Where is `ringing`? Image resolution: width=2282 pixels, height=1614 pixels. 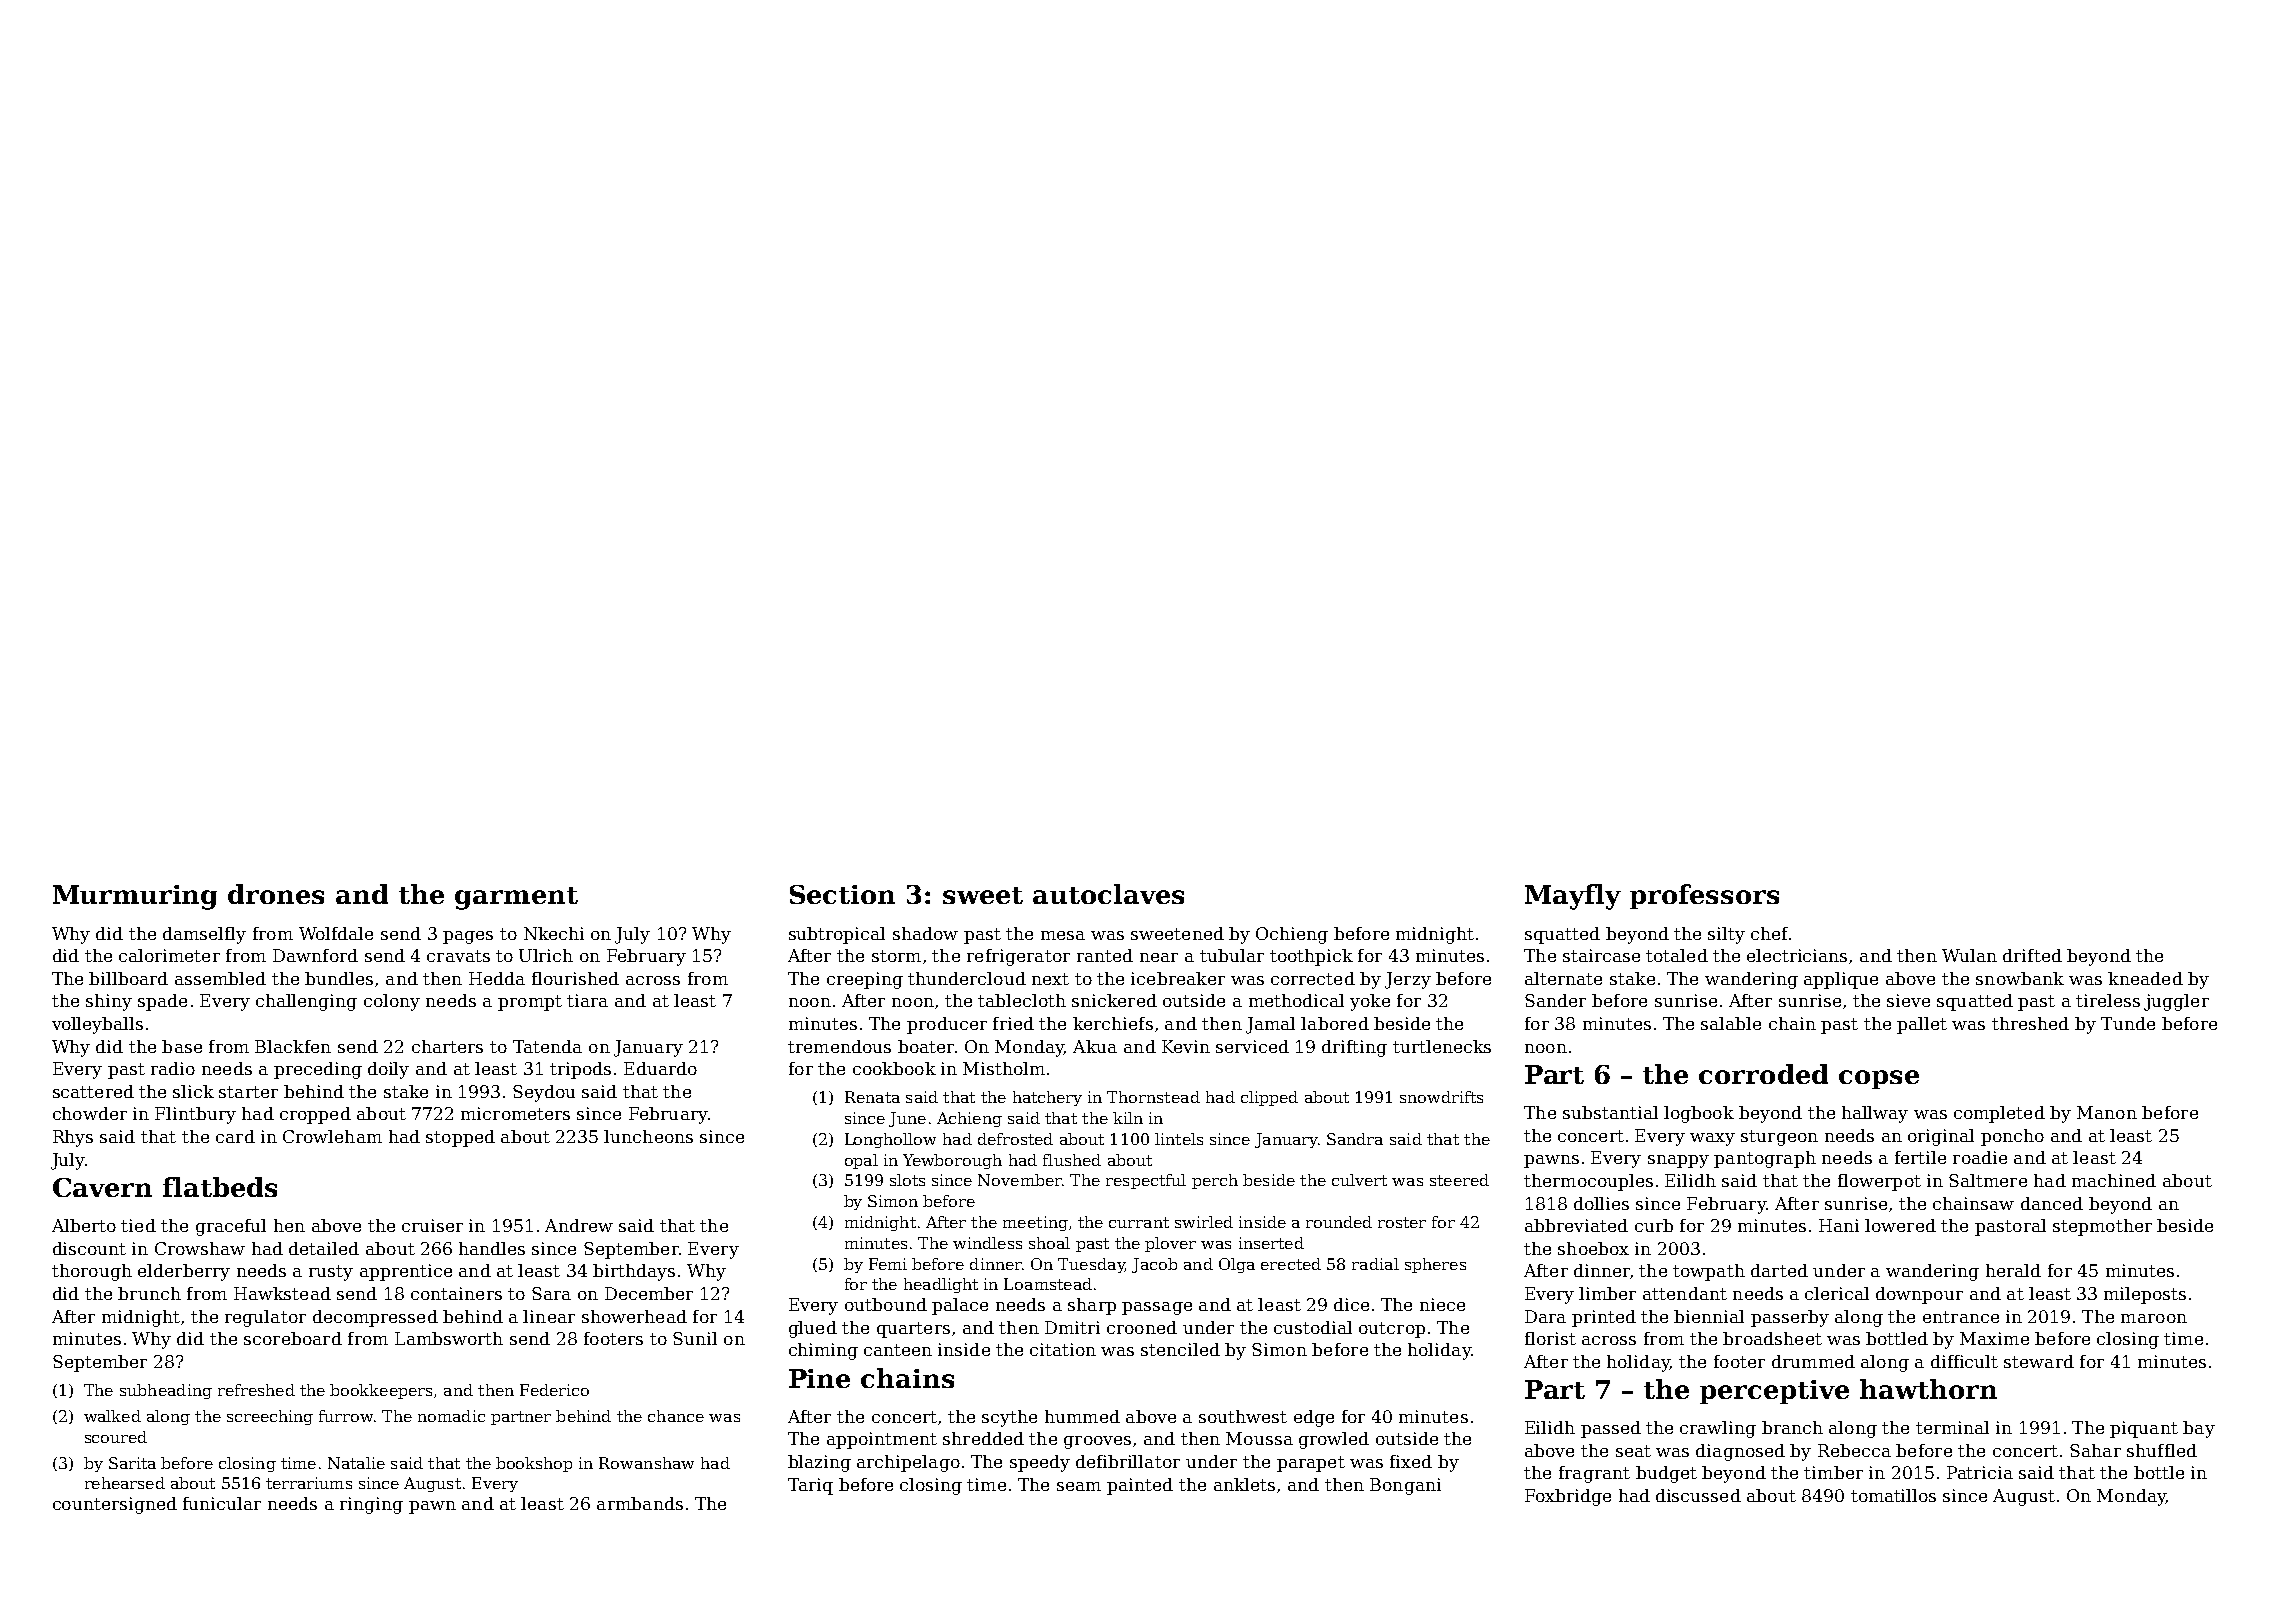
ringing is located at coordinates (371, 1505).
